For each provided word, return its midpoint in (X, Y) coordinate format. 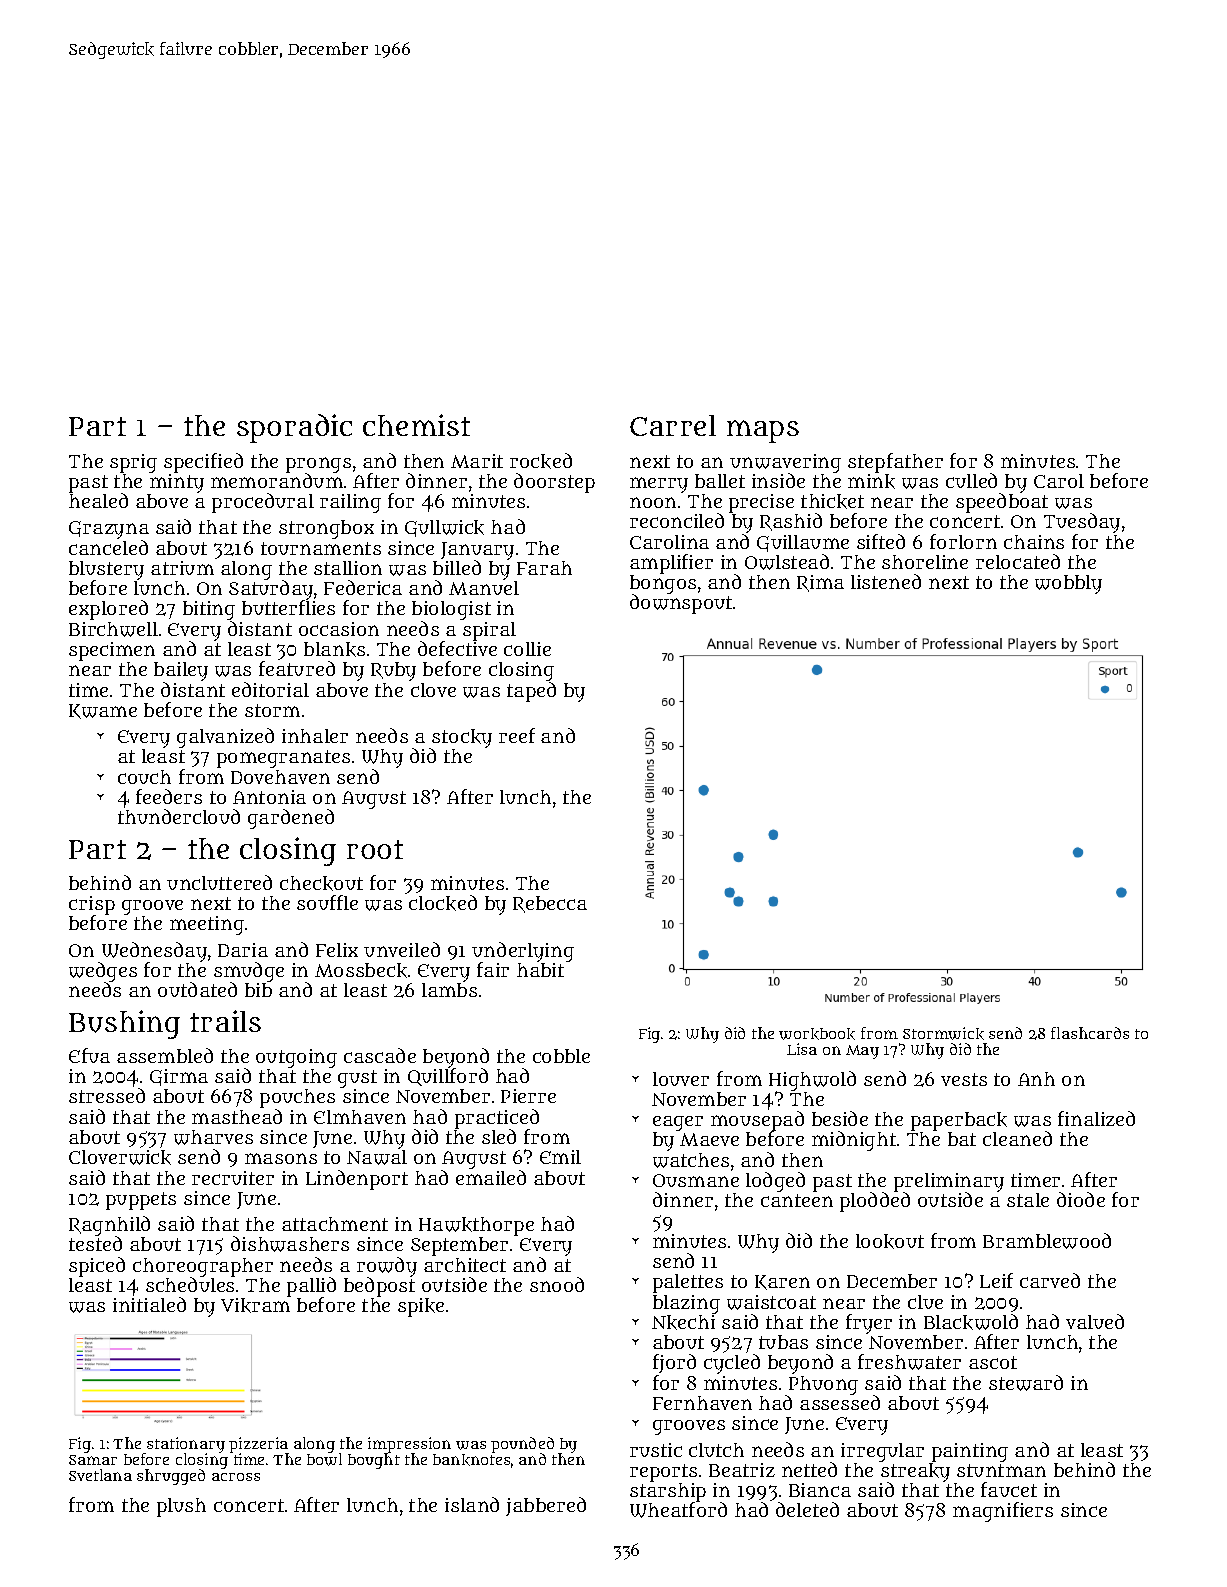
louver (681, 1079)
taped (531, 692)
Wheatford (678, 1510)
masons (281, 1158)
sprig (133, 463)
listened (886, 581)
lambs (449, 990)
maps (763, 431)
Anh (1036, 1079)
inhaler (315, 736)
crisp (92, 906)
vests (964, 1079)
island (472, 1504)
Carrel (673, 425)
